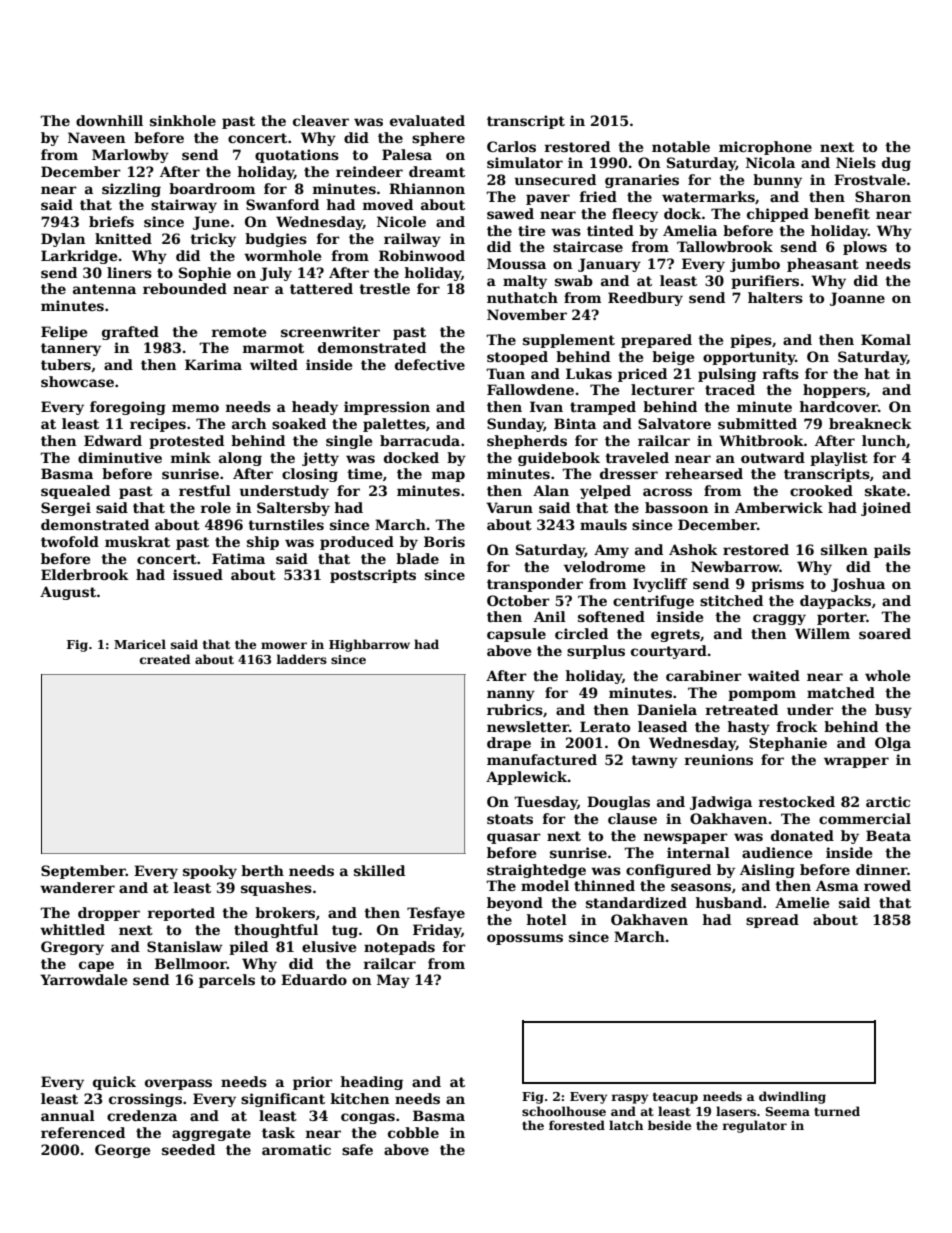  What do you see at coordinates (321, 120) in the image?
I see `cleaver` at bounding box center [321, 120].
